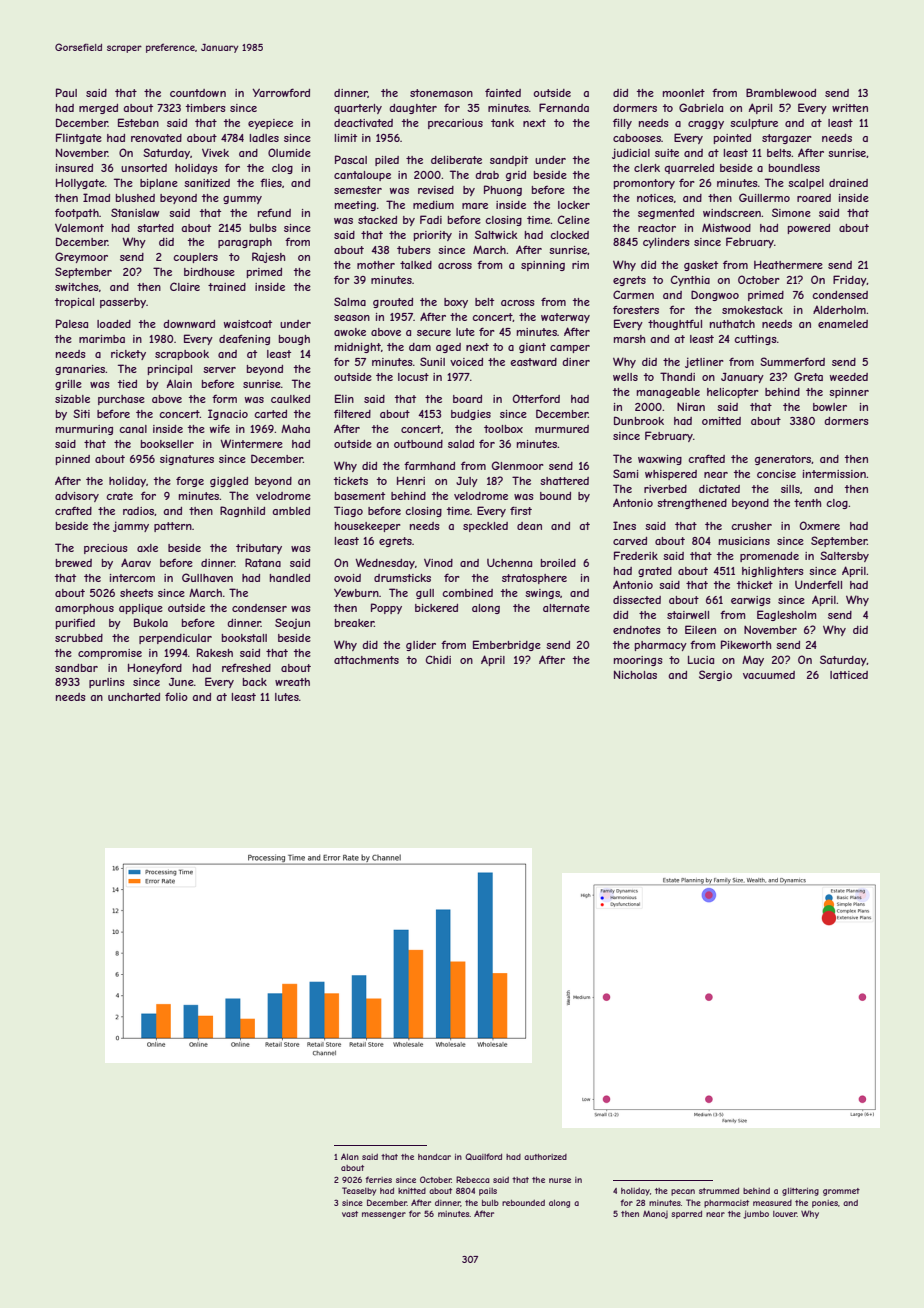 The width and height of the screenshot is (924, 1308). What do you see at coordinates (850, 108) in the screenshot?
I see `written` at bounding box center [850, 108].
